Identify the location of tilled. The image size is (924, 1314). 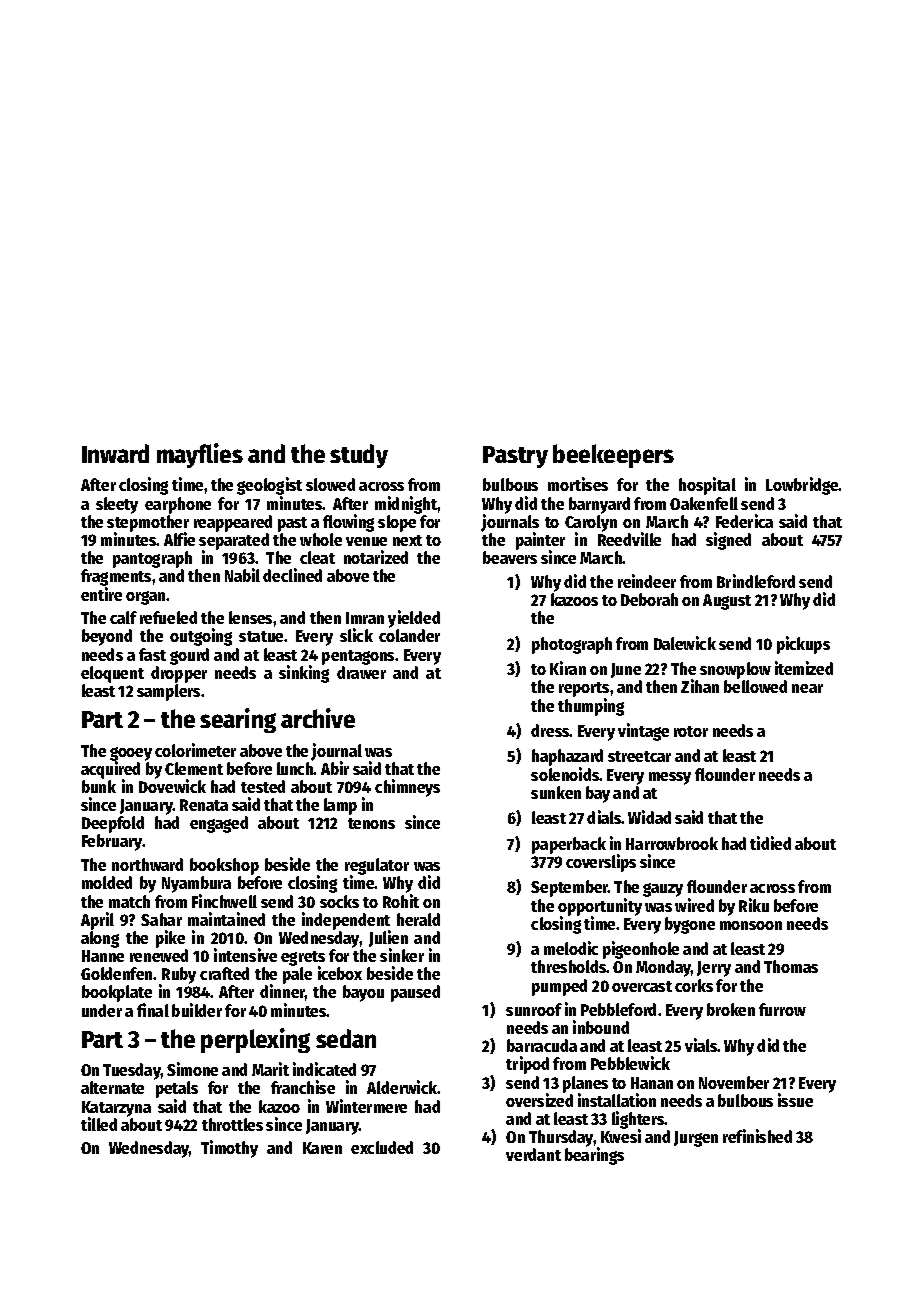
(99, 1124).
